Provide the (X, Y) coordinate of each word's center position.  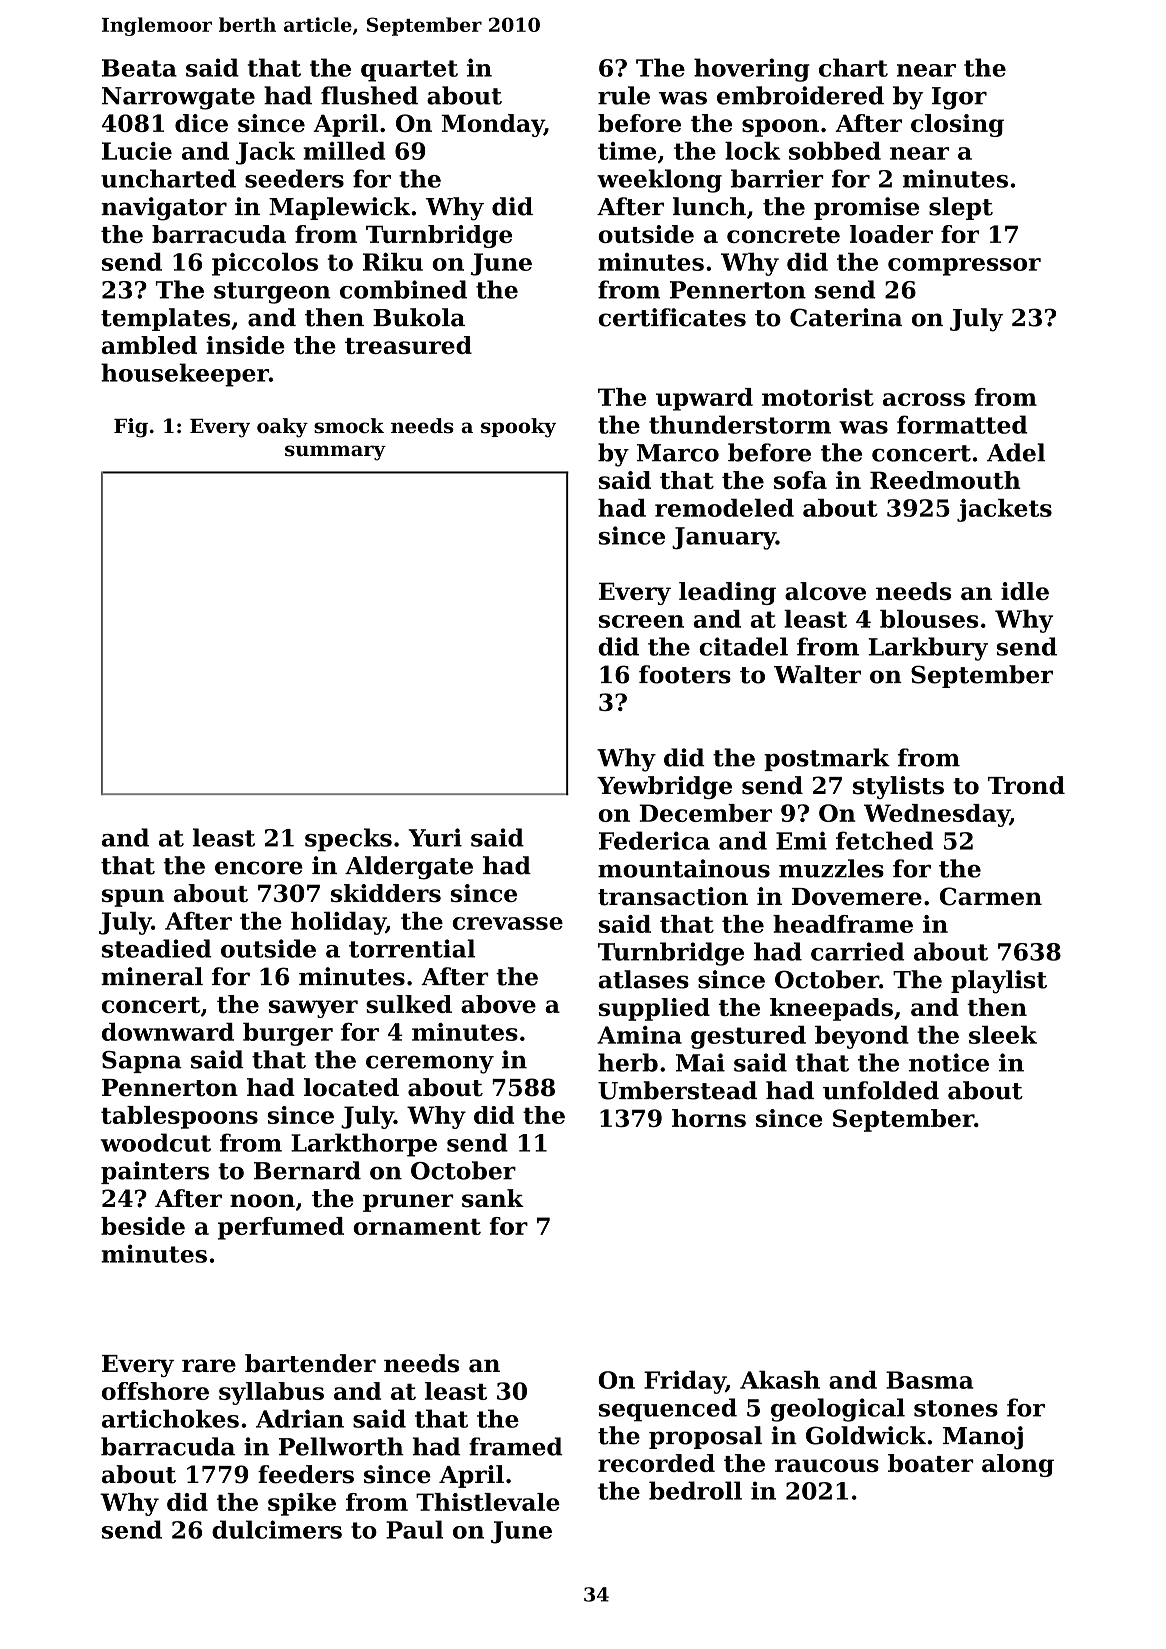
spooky (518, 428)
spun (133, 898)
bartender (310, 1363)
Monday (492, 125)
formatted (962, 424)
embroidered (800, 95)
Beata (139, 68)
